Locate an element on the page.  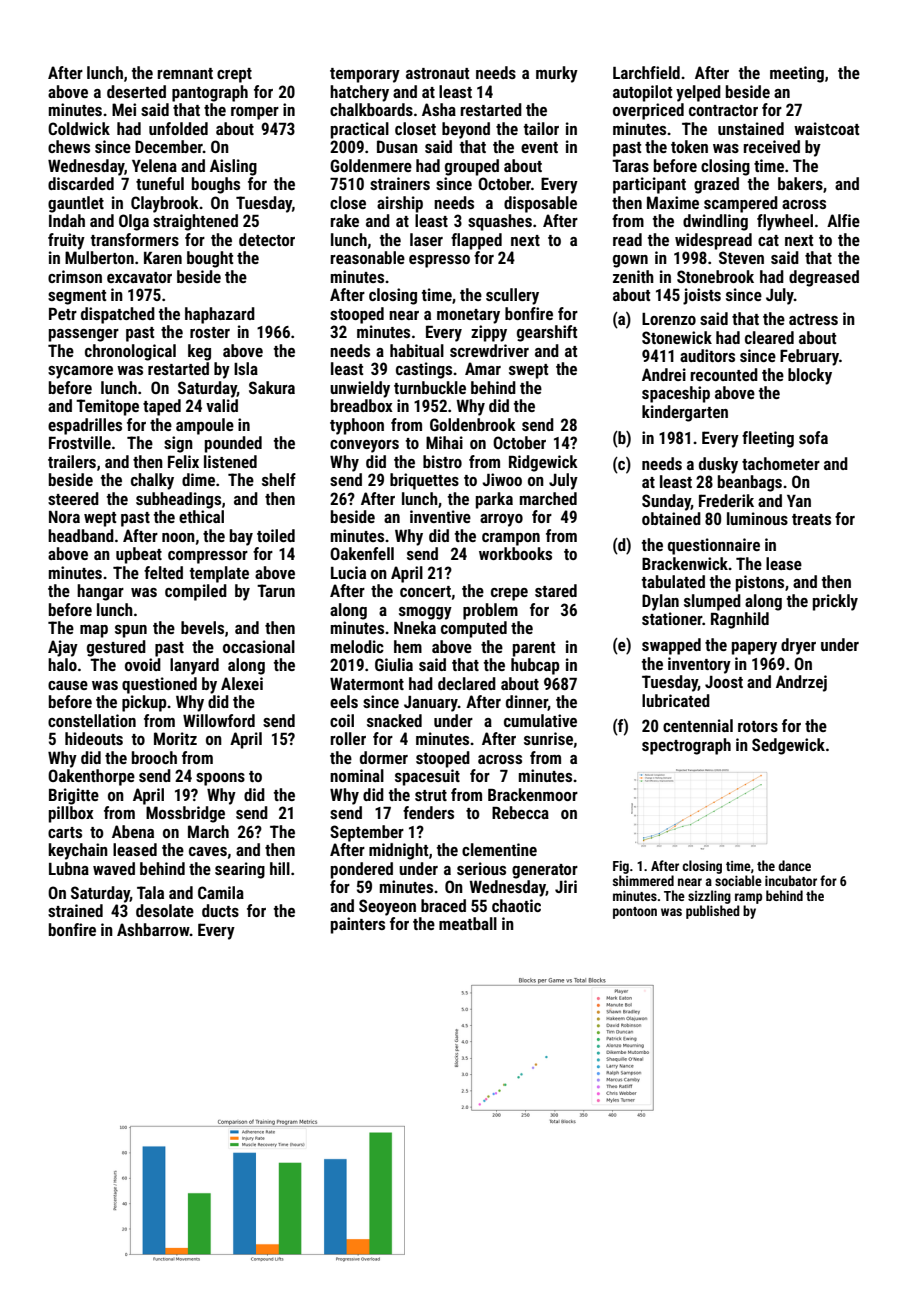
Watermont is located at coordinates (367, 683).
